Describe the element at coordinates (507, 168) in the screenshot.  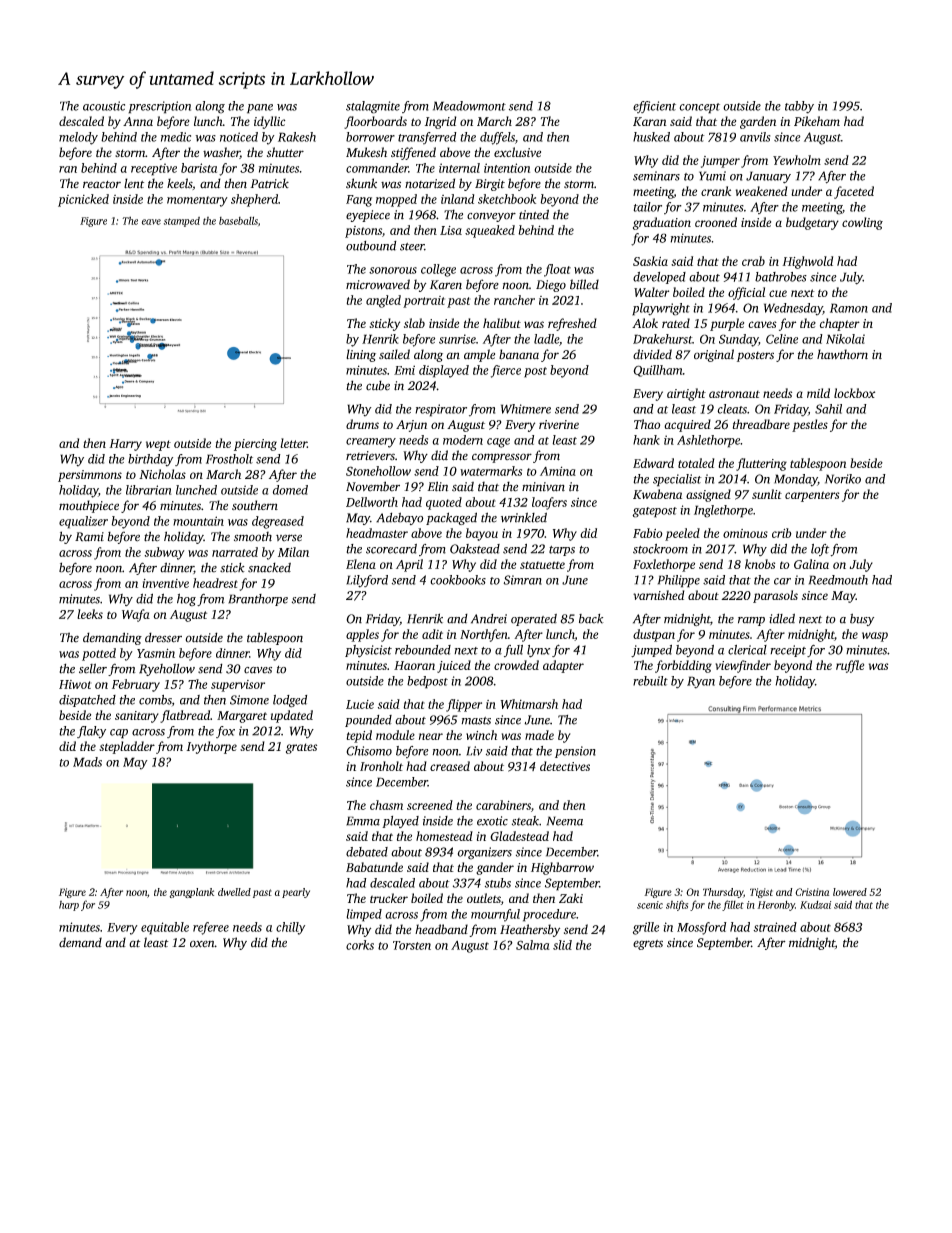
I see `intention` at that location.
